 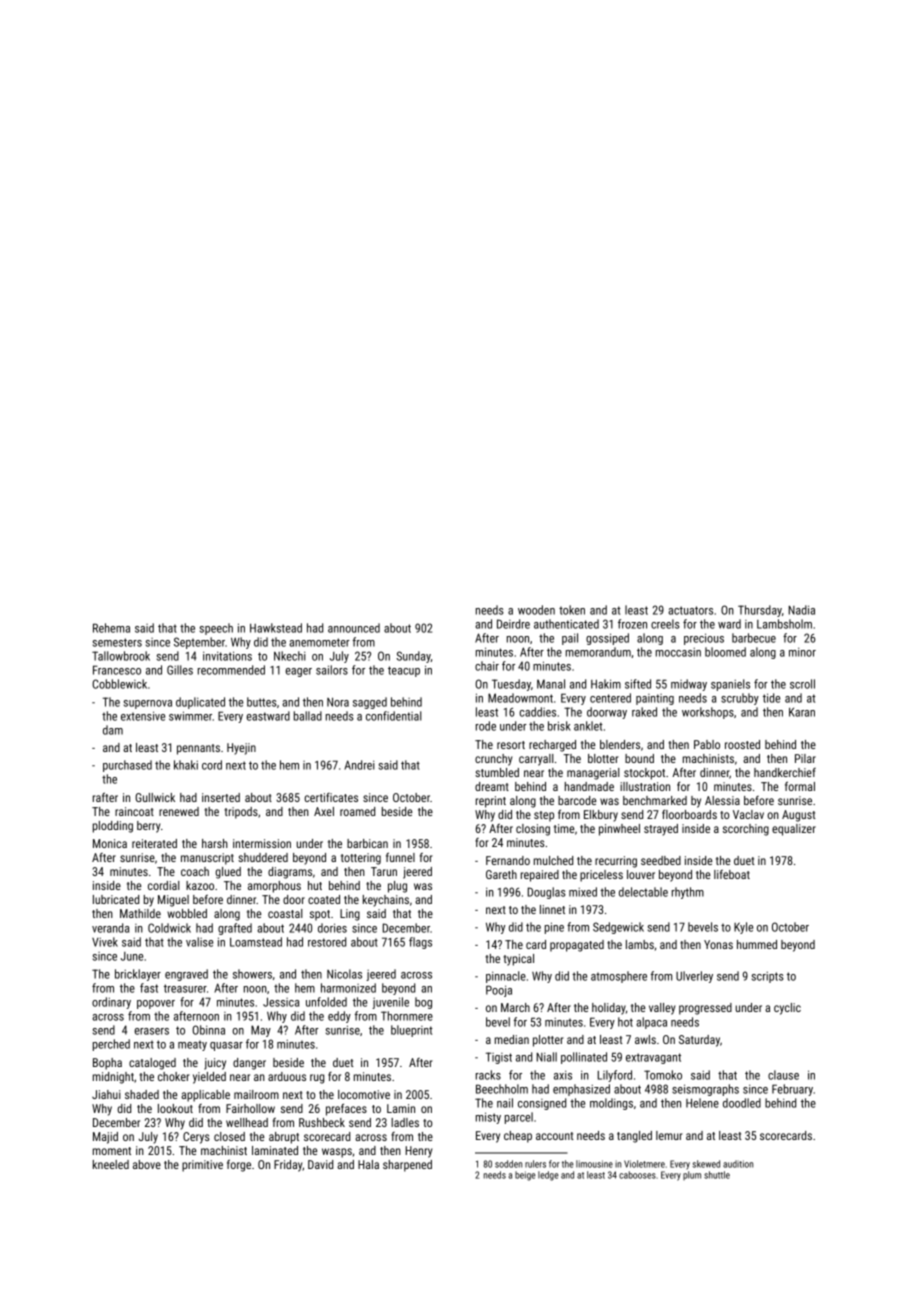 What do you see at coordinates (199, 643) in the image?
I see `September` at bounding box center [199, 643].
